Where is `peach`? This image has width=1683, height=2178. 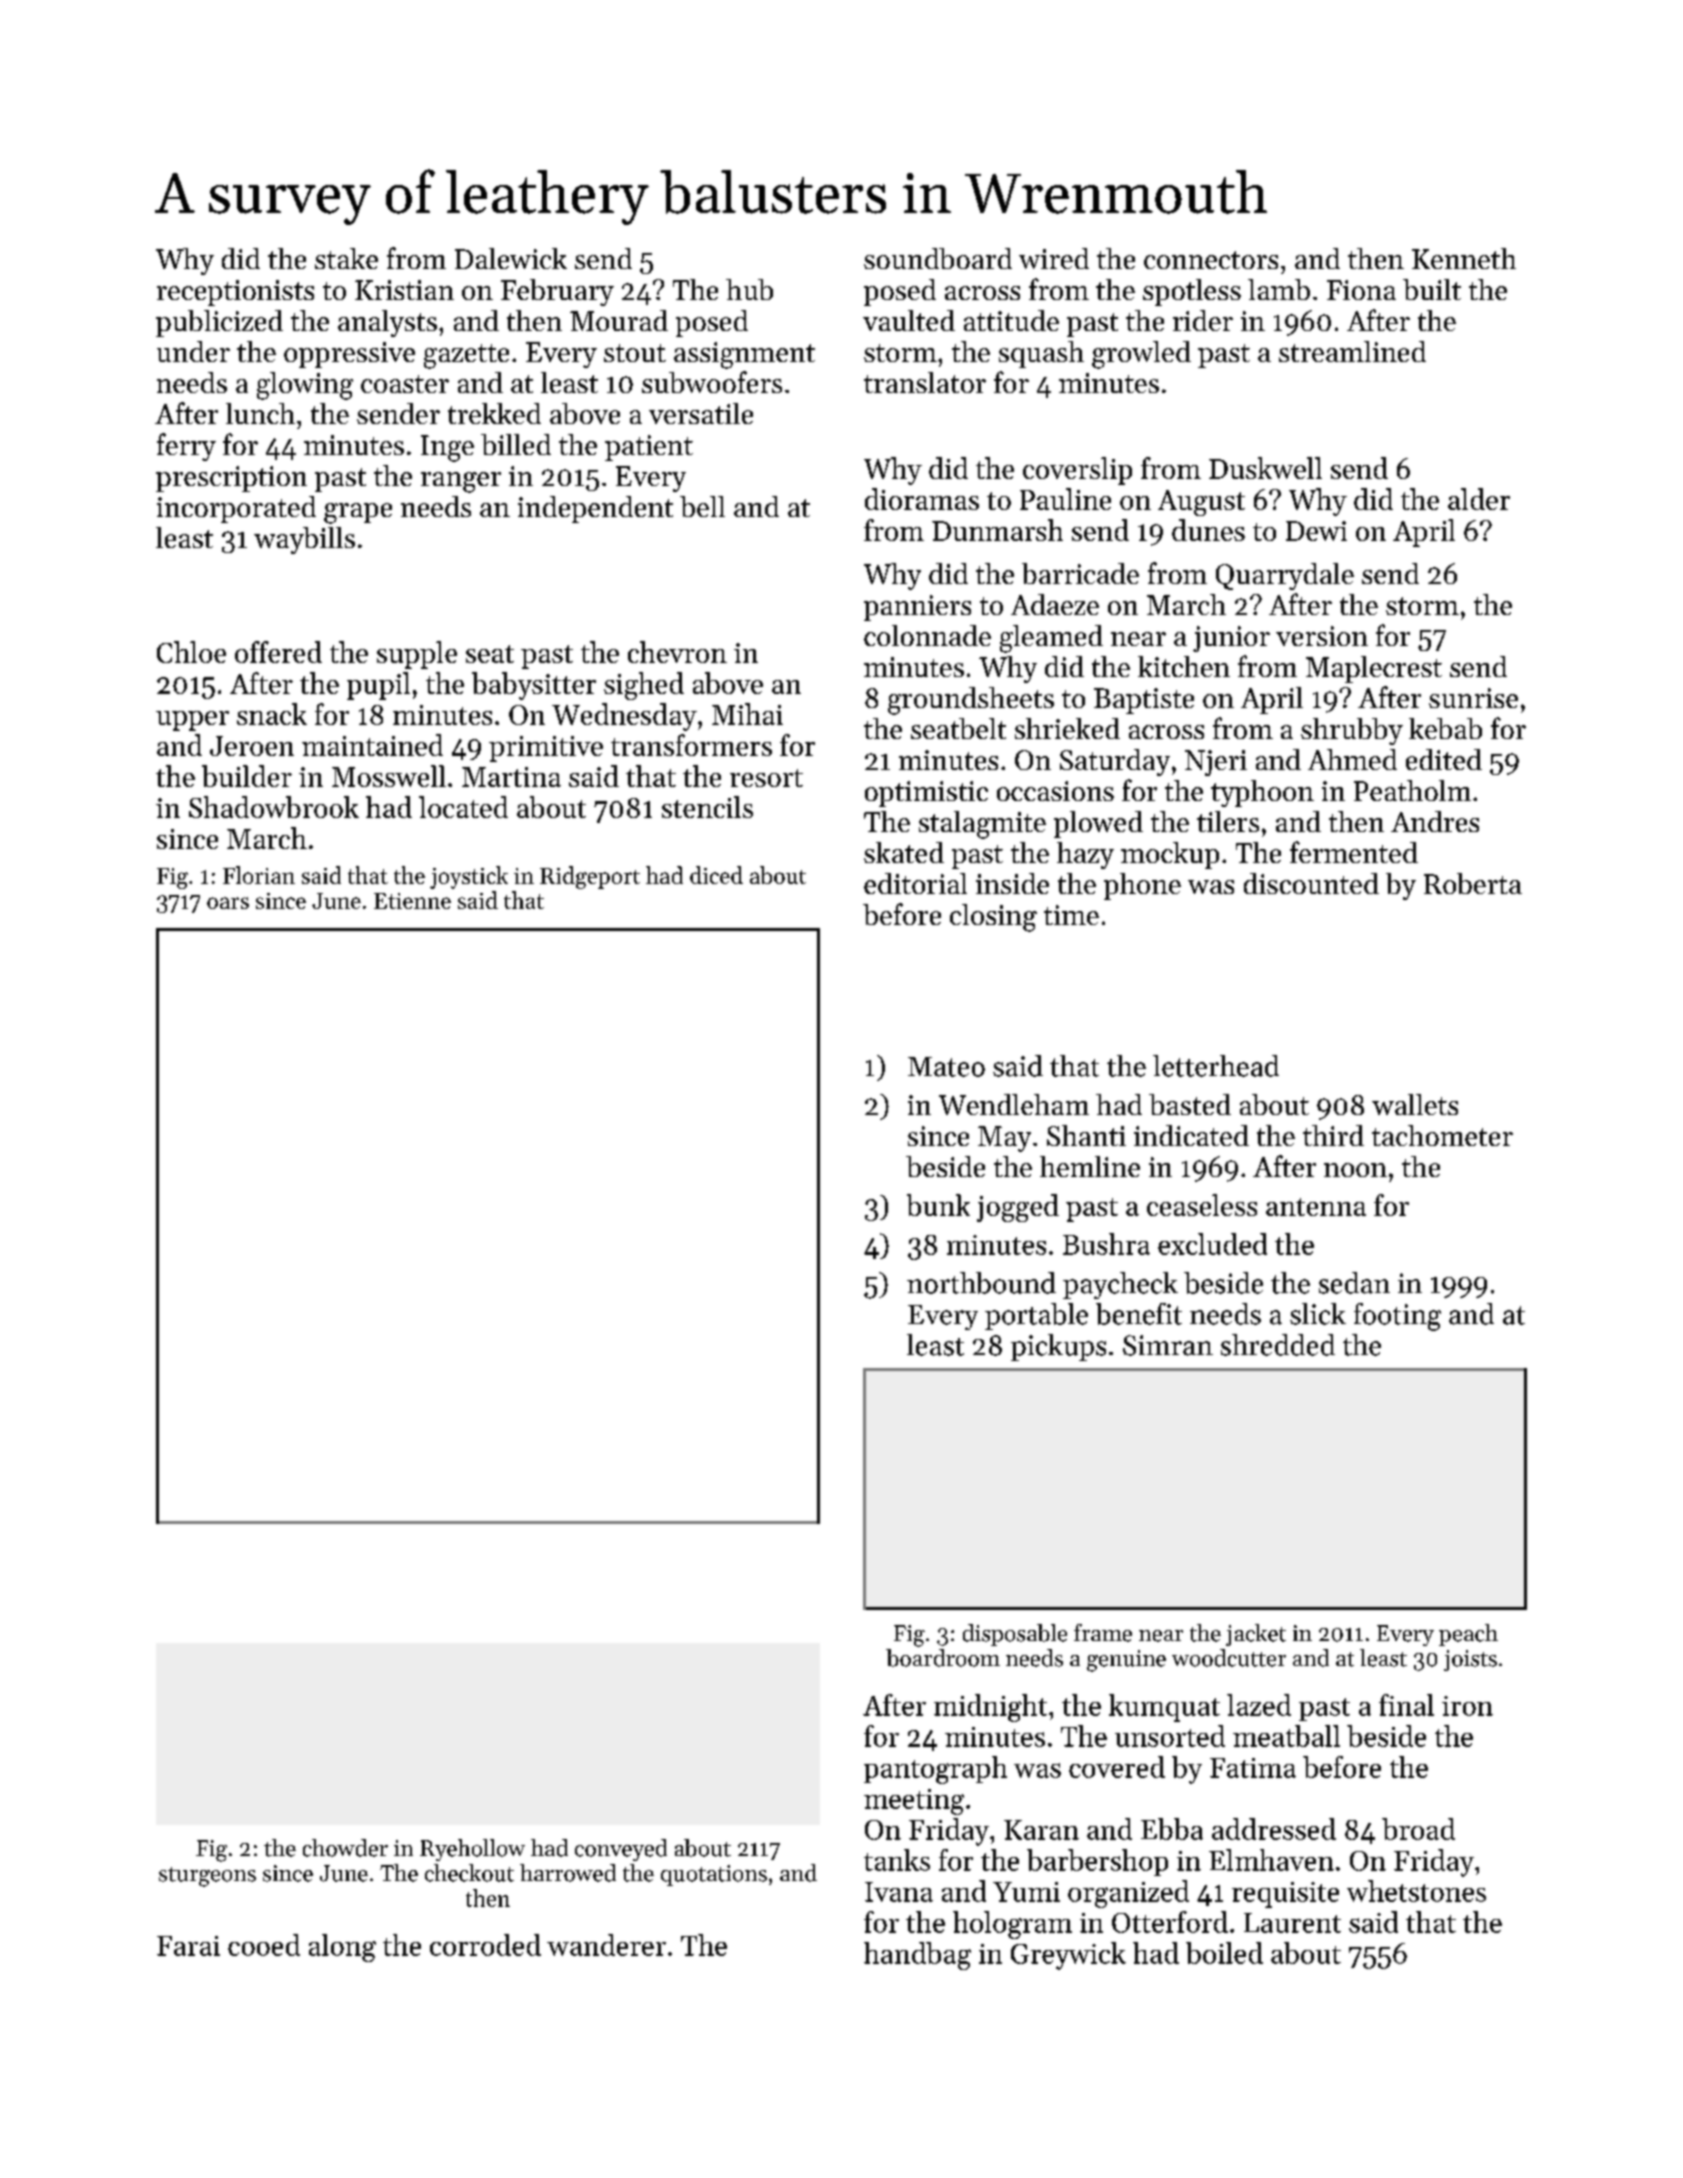 peach is located at coordinates (1468, 1635).
